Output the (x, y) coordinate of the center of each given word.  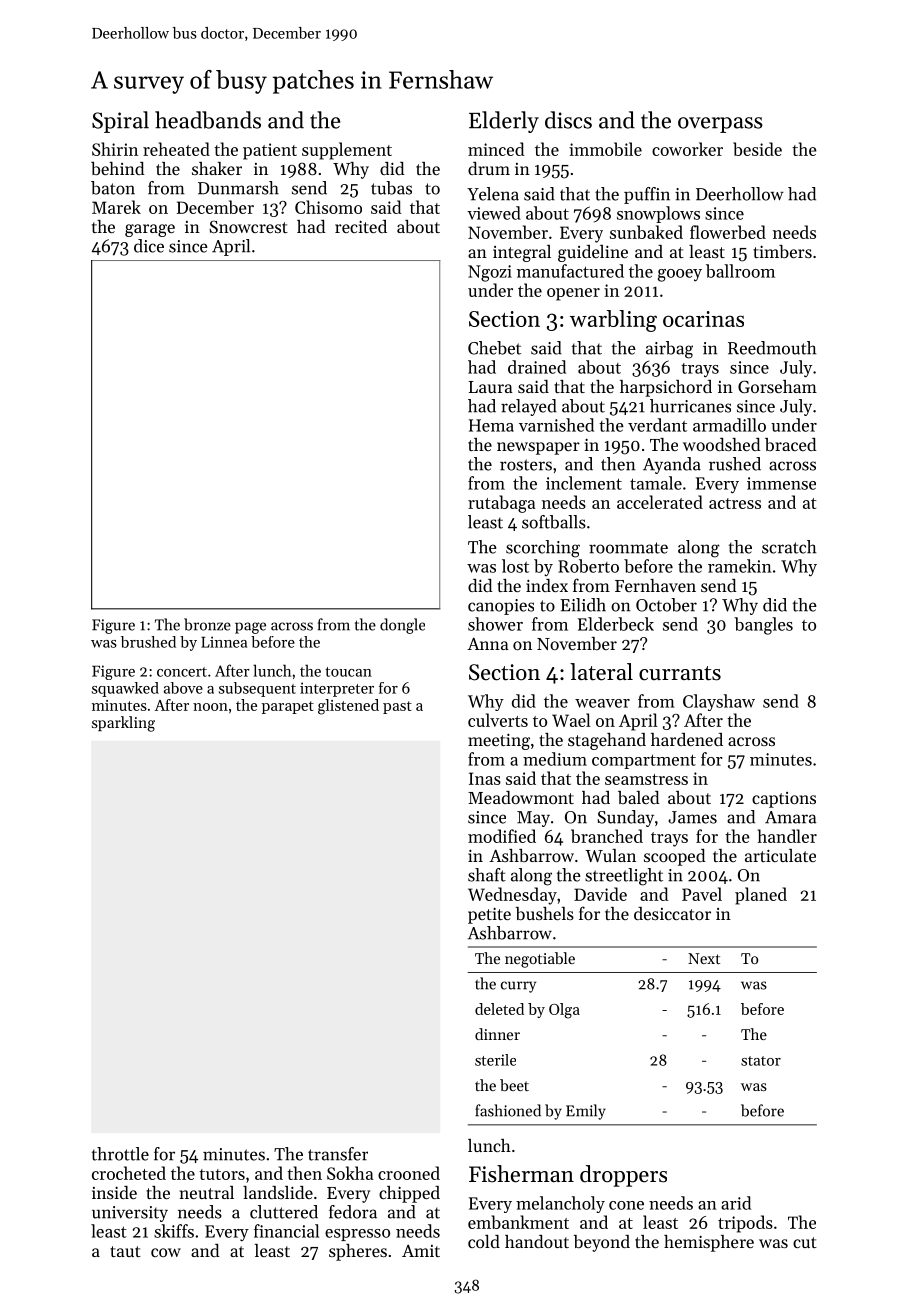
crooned (409, 1173)
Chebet (494, 348)
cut (805, 1242)
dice (149, 246)
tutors (222, 1174)
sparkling (123, 724)
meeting (499, 741)
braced (790, 444)
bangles (763, 626)
